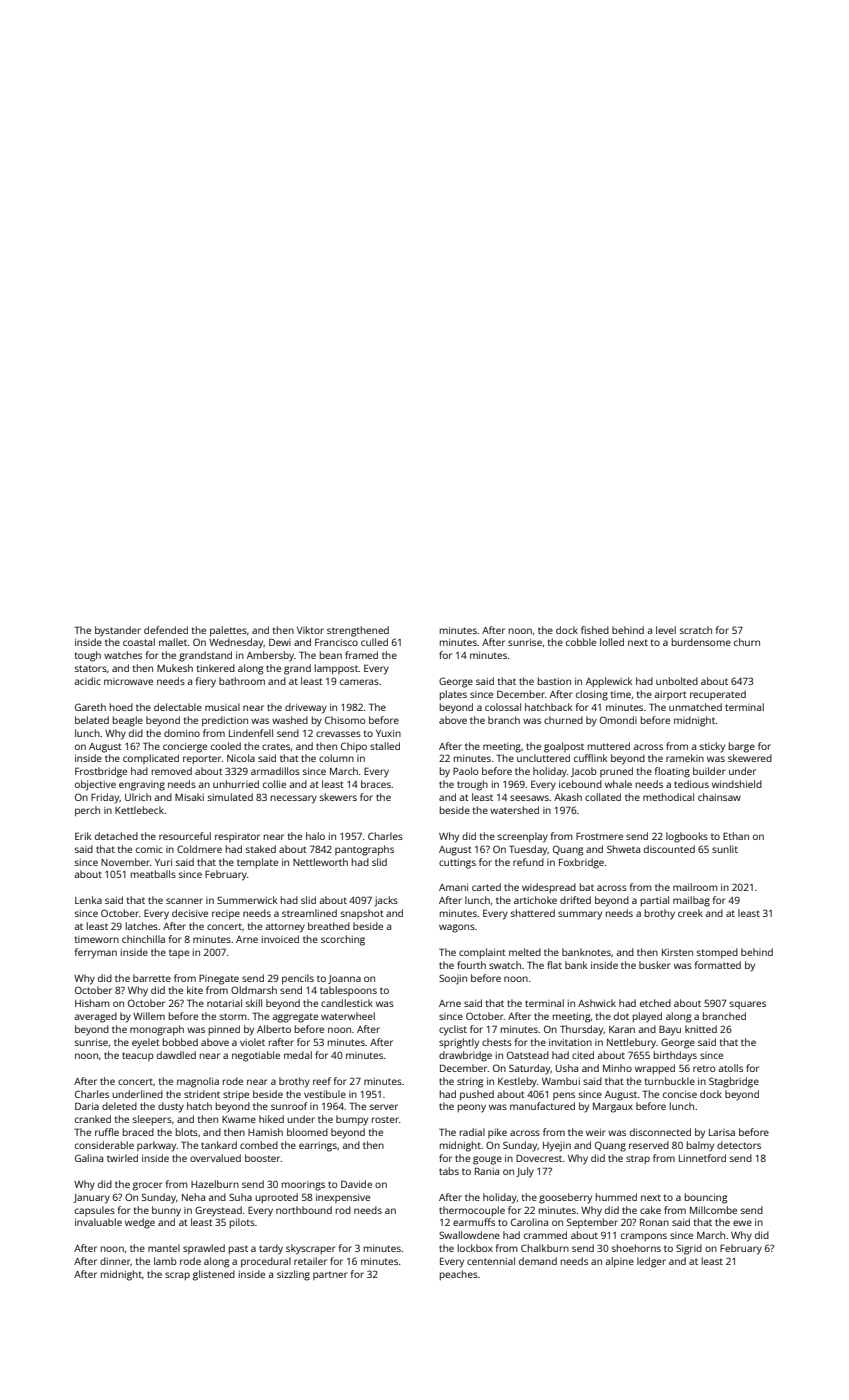 The height and width of the image is (1400, 849). I want to click on Willem, so click(149, 1016).
